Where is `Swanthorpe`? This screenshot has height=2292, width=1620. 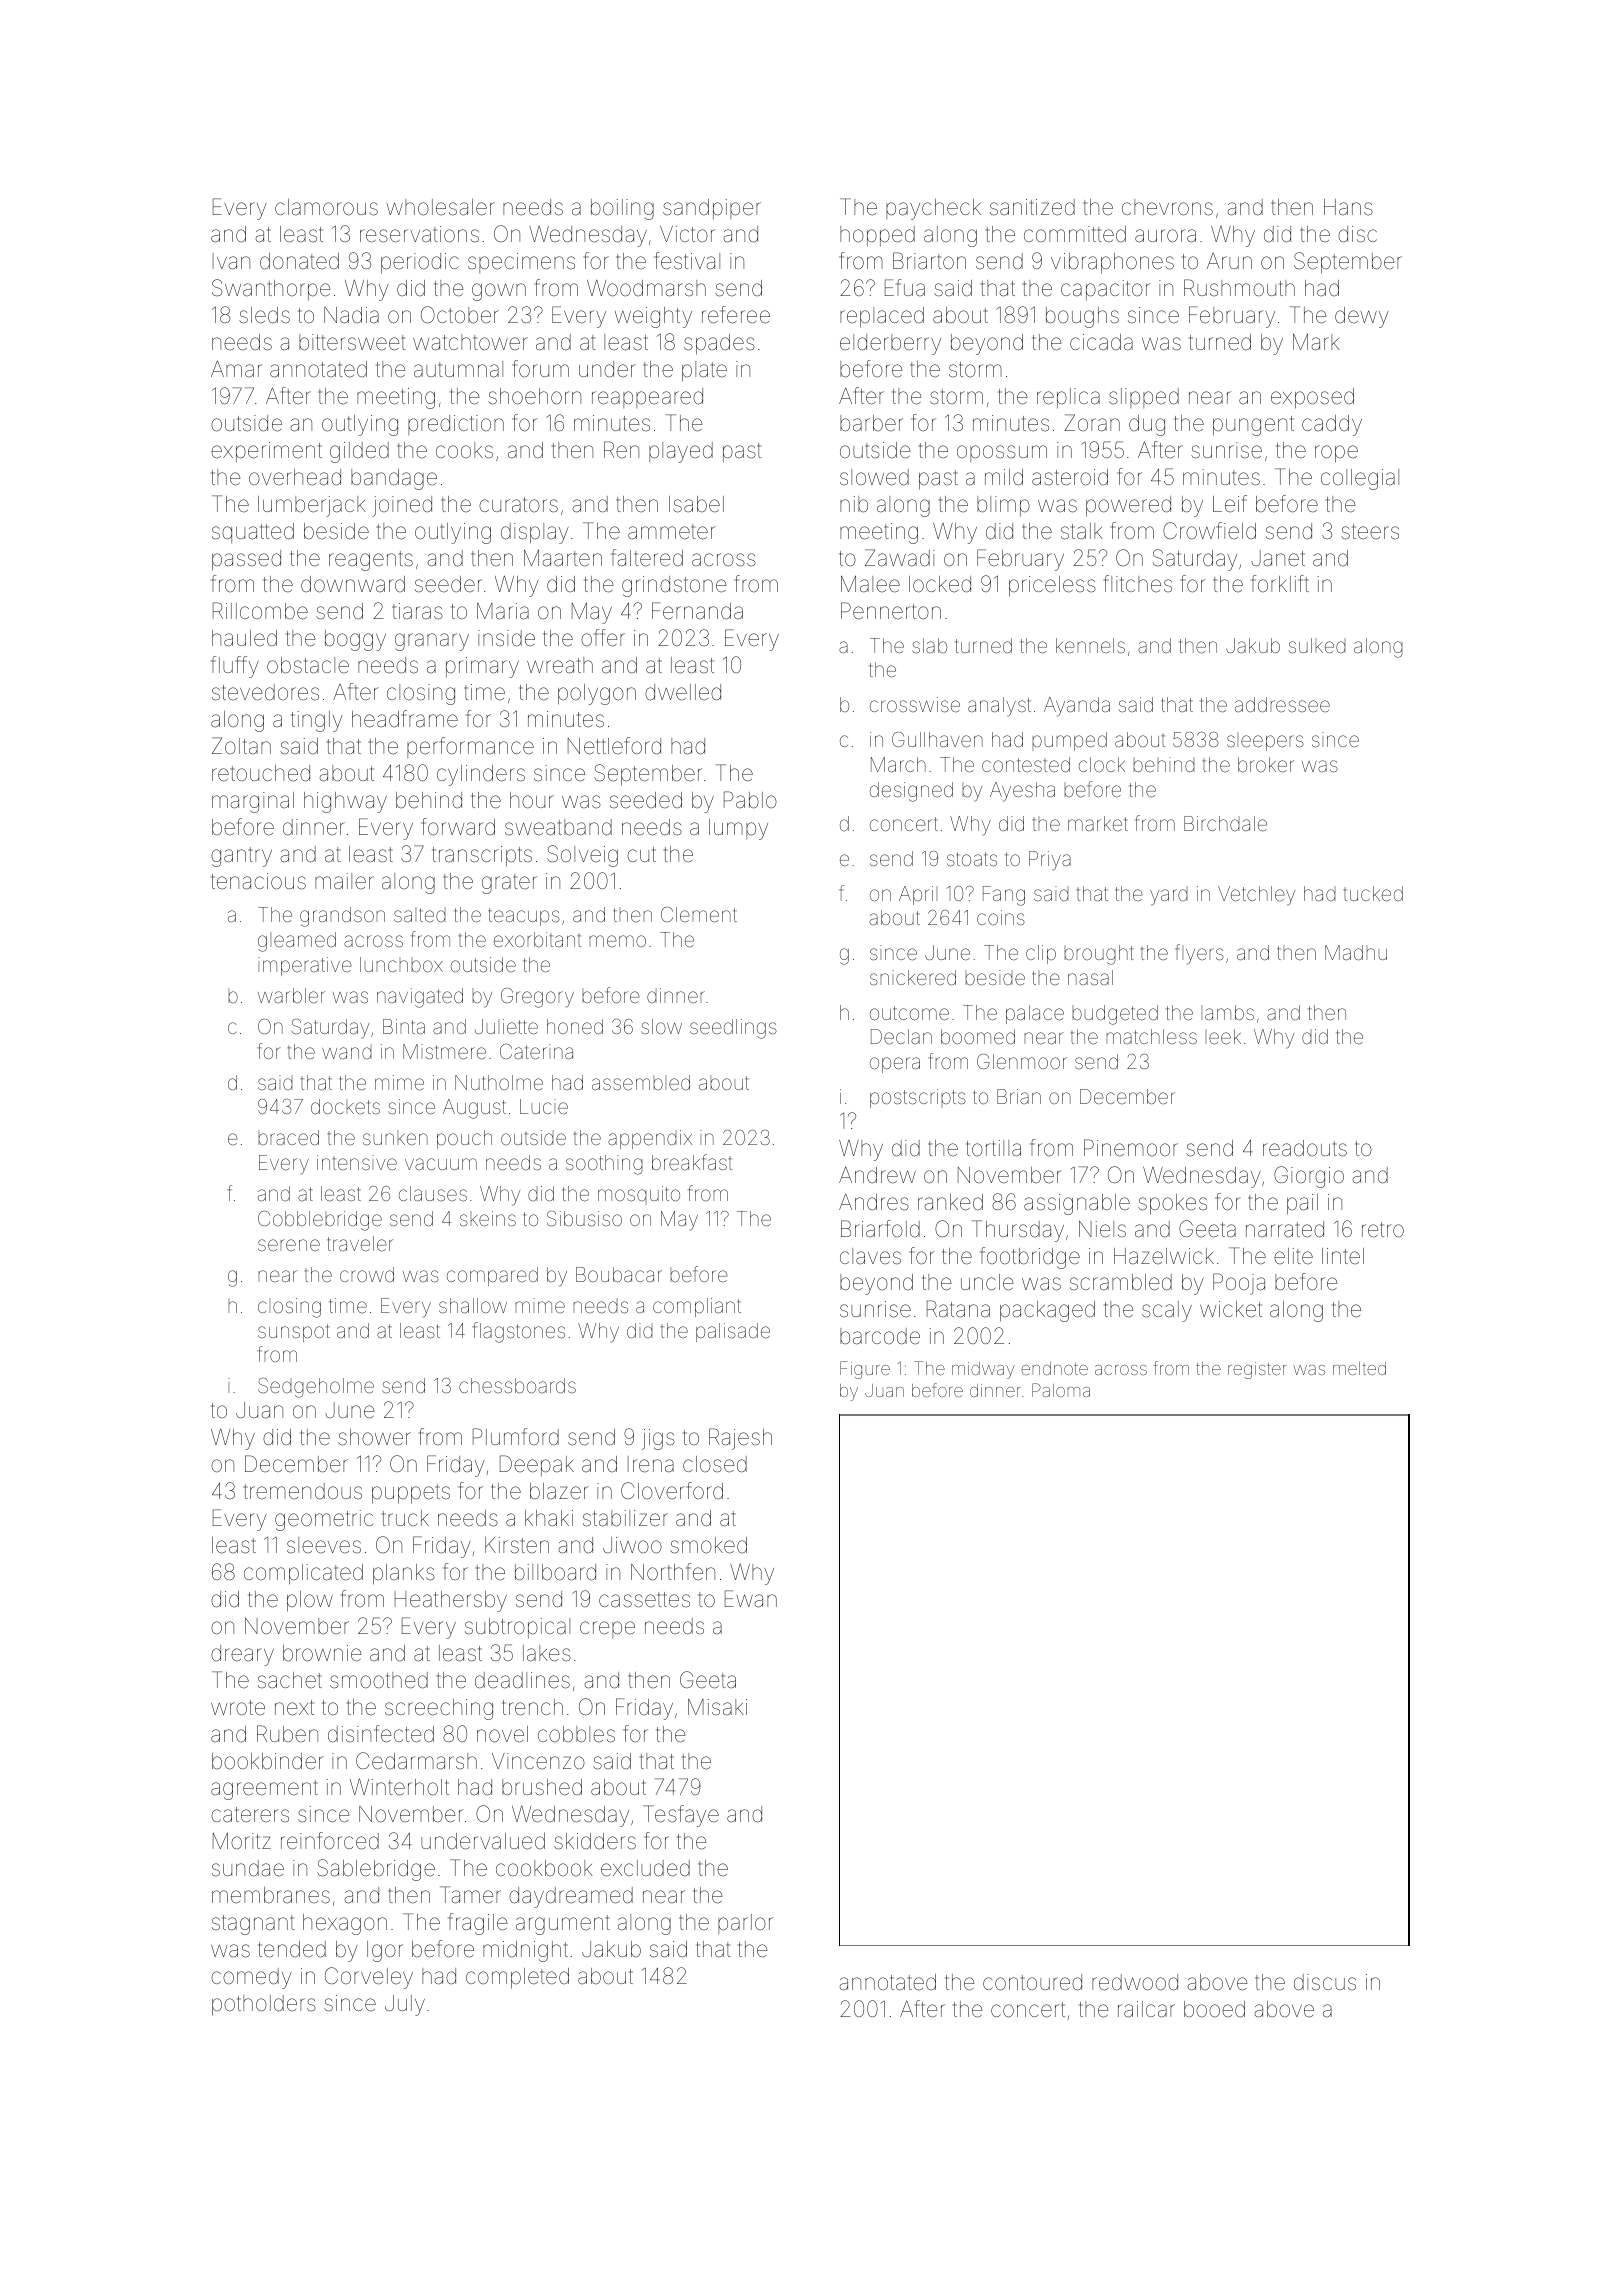 Swanthorpe is located at coordinates (271, 289).
